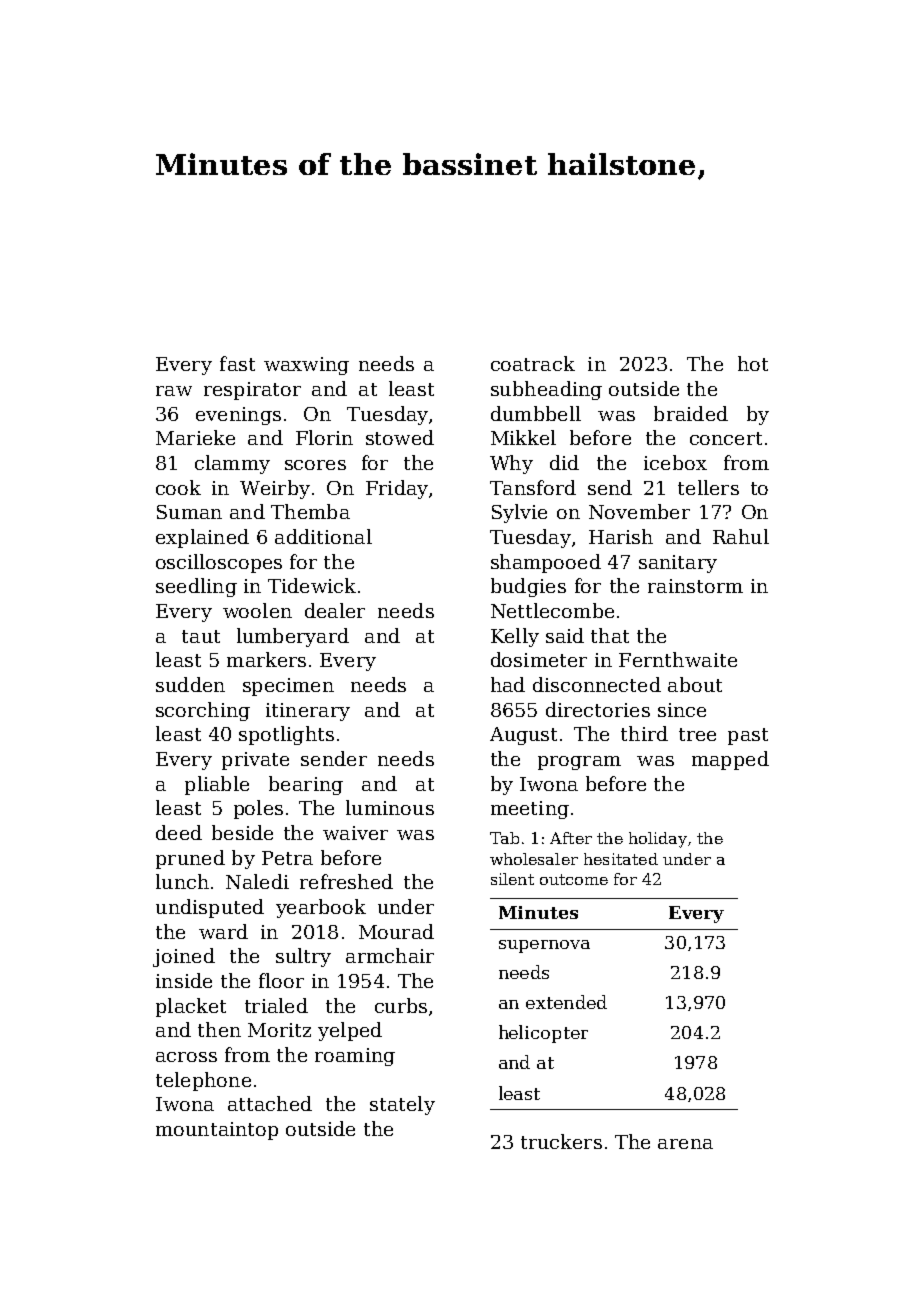 Image resolution: width=924 pixels, height=1311 pixels. I want to click on pliable, so click(217, 785).
